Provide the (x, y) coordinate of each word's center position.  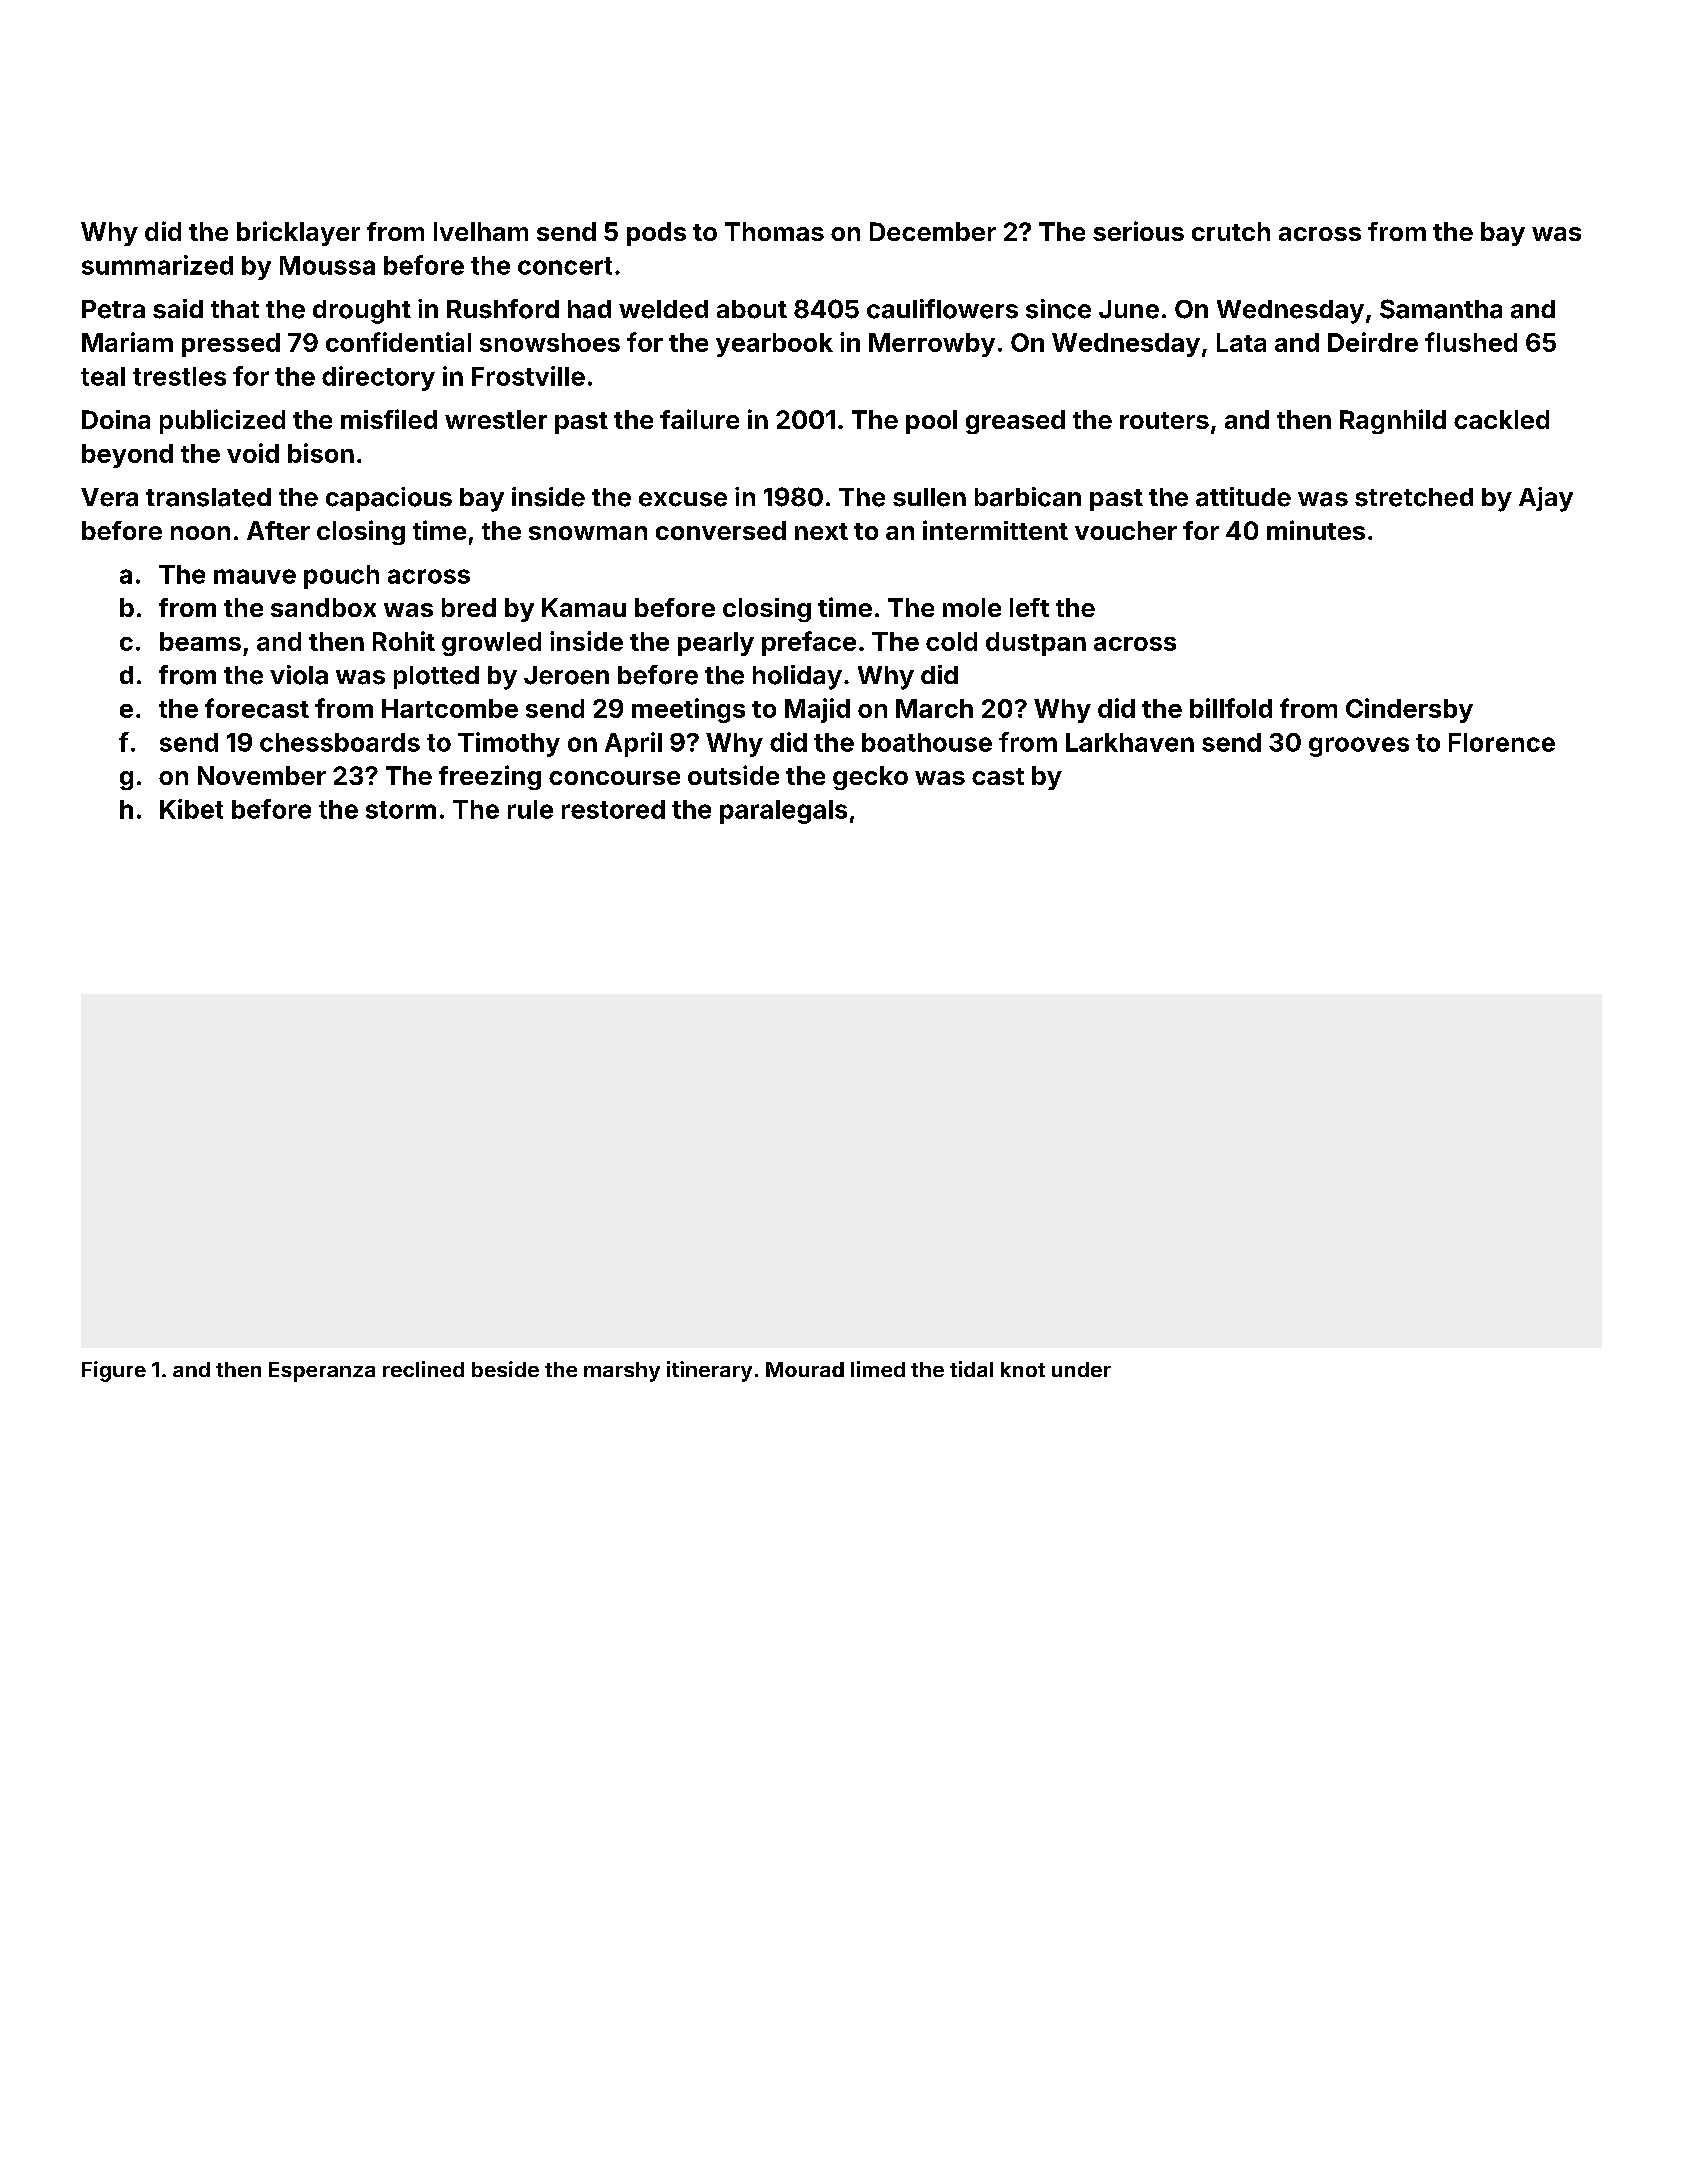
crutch (1231, 231)
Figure (114, 1371)
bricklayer (298, 233)
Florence (1502, 742)
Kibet (191, 809)
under (1081, 1369)
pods (656, 234)
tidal (971, 1369)
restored (613, 809)
